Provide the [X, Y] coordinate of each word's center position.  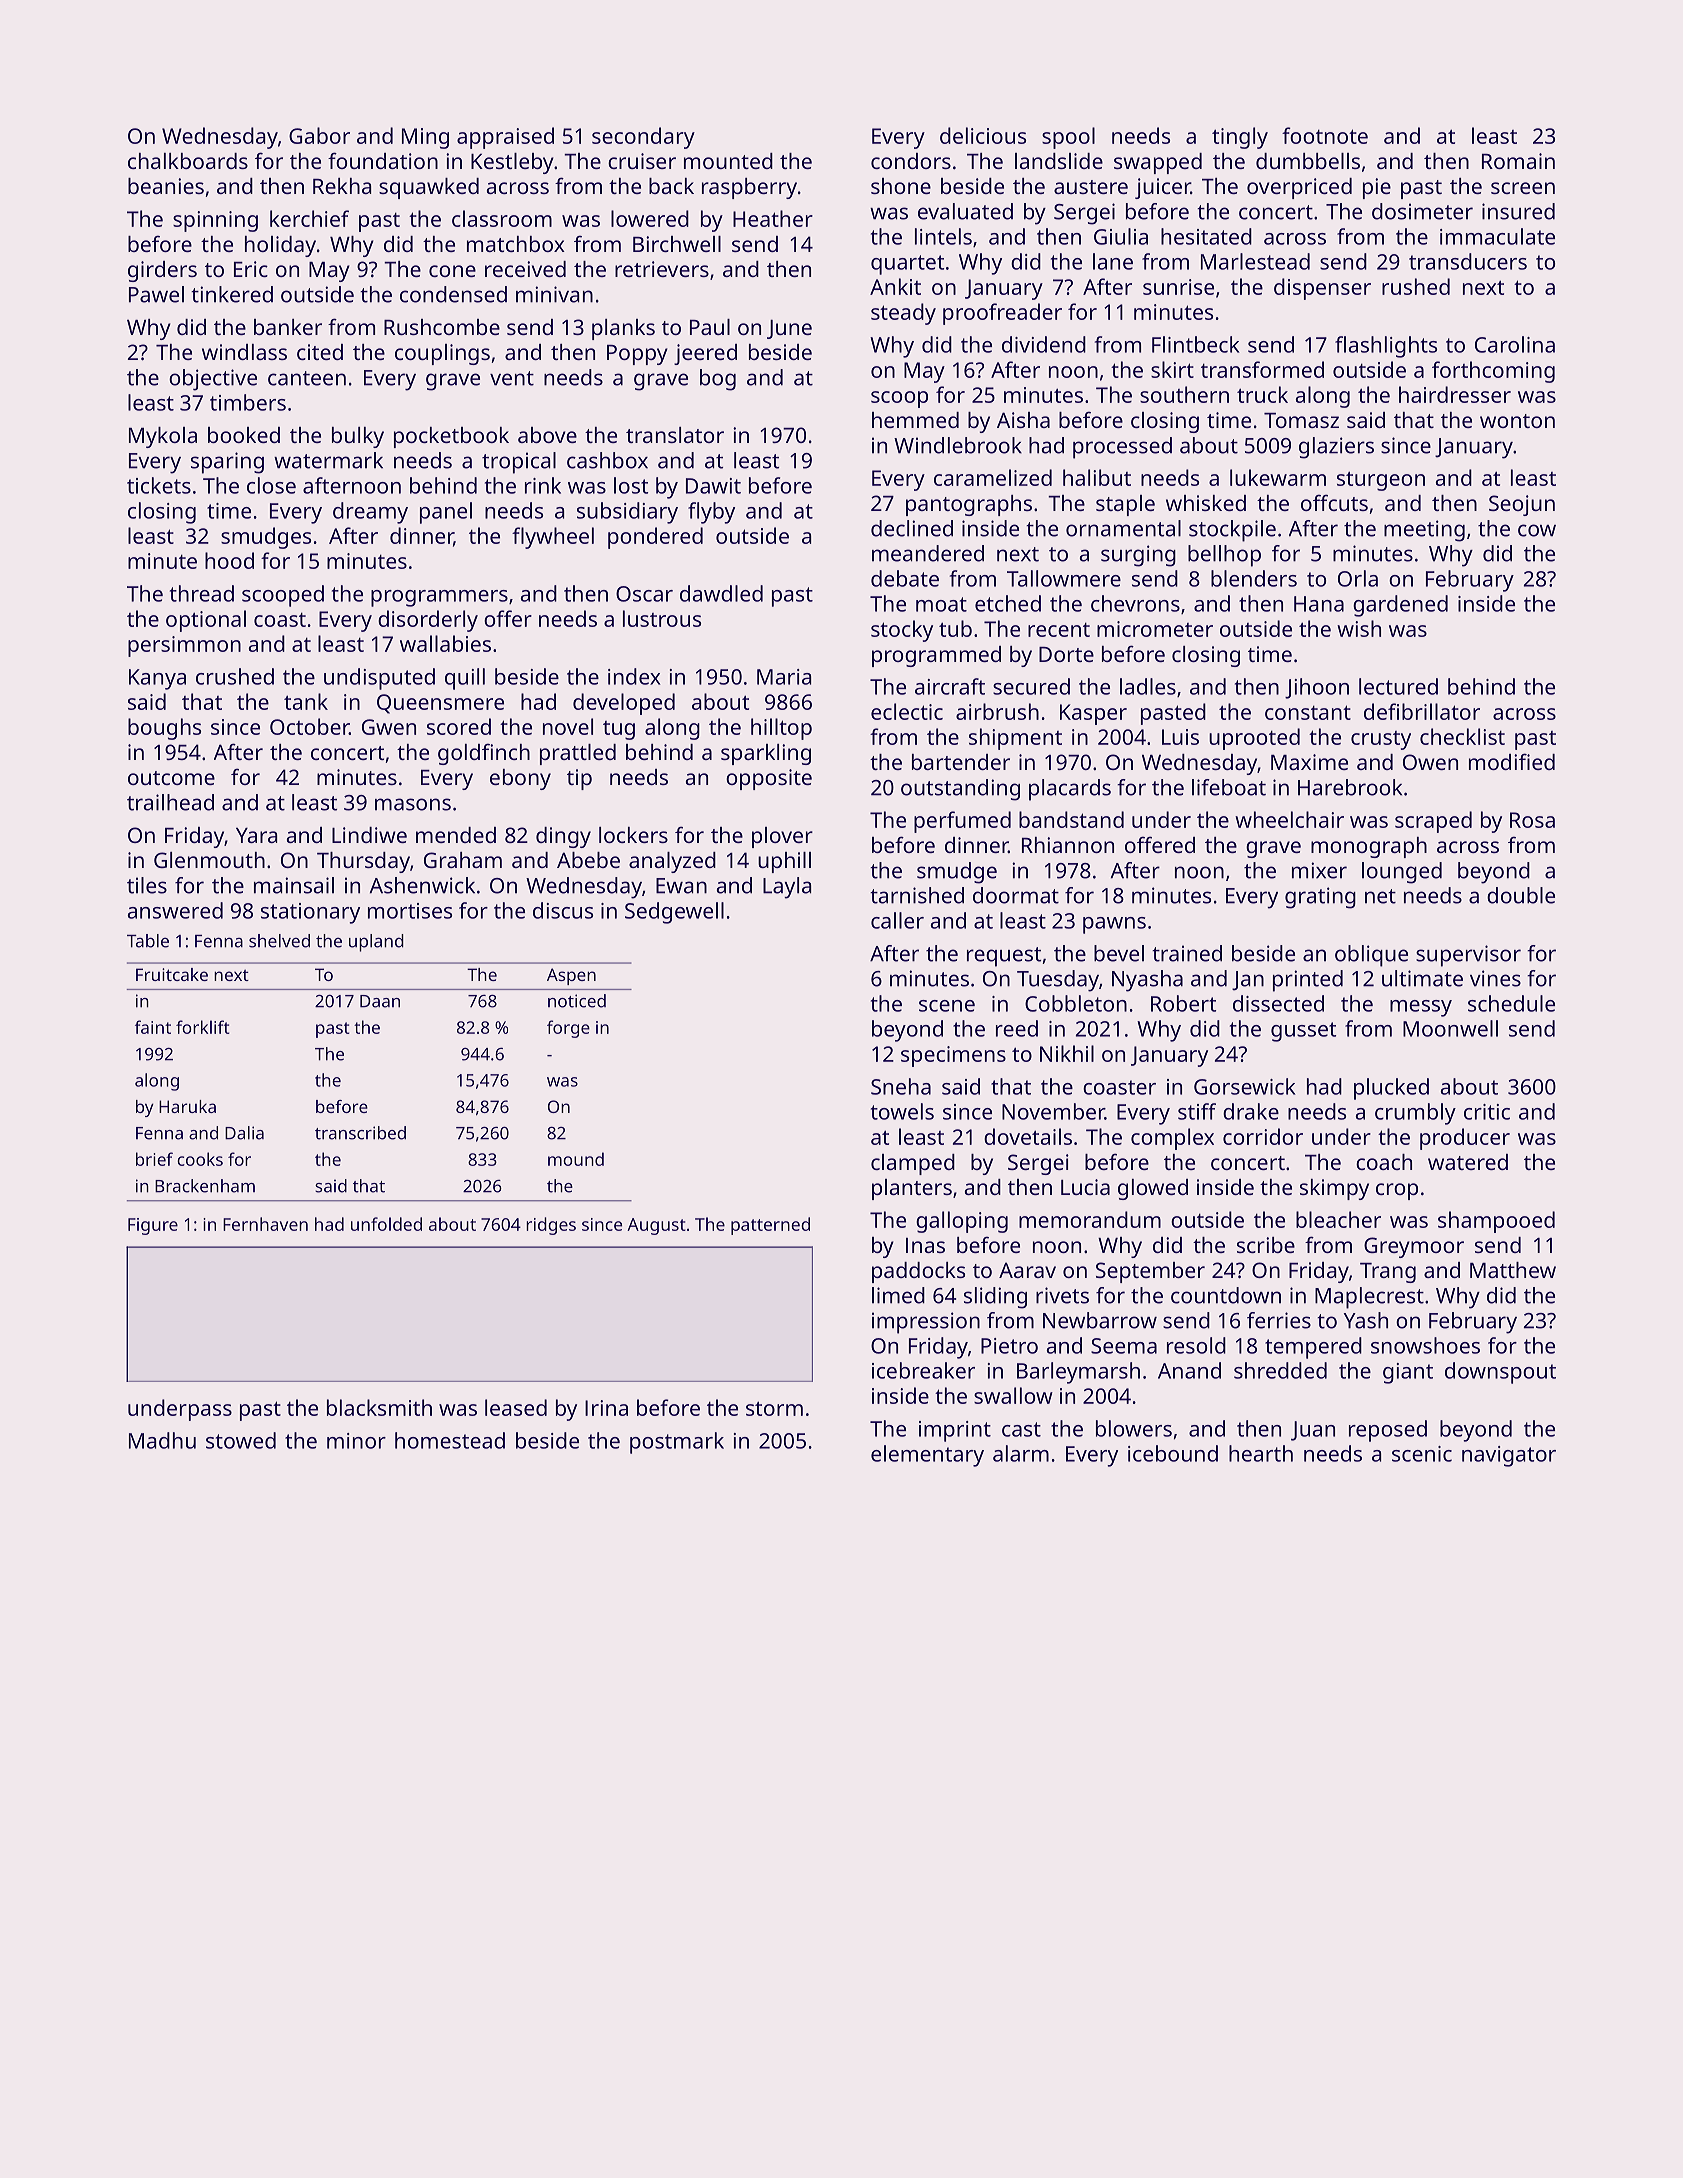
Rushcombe [442, 327]
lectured [1398, 686]
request [1004, 957]
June [789, 329]
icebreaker [923, 1370]
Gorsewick [1244, 1086]
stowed [241, 1440]
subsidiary [627, 513]
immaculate [1497, 236]
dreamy [370, 513]
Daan [380, 1001]
